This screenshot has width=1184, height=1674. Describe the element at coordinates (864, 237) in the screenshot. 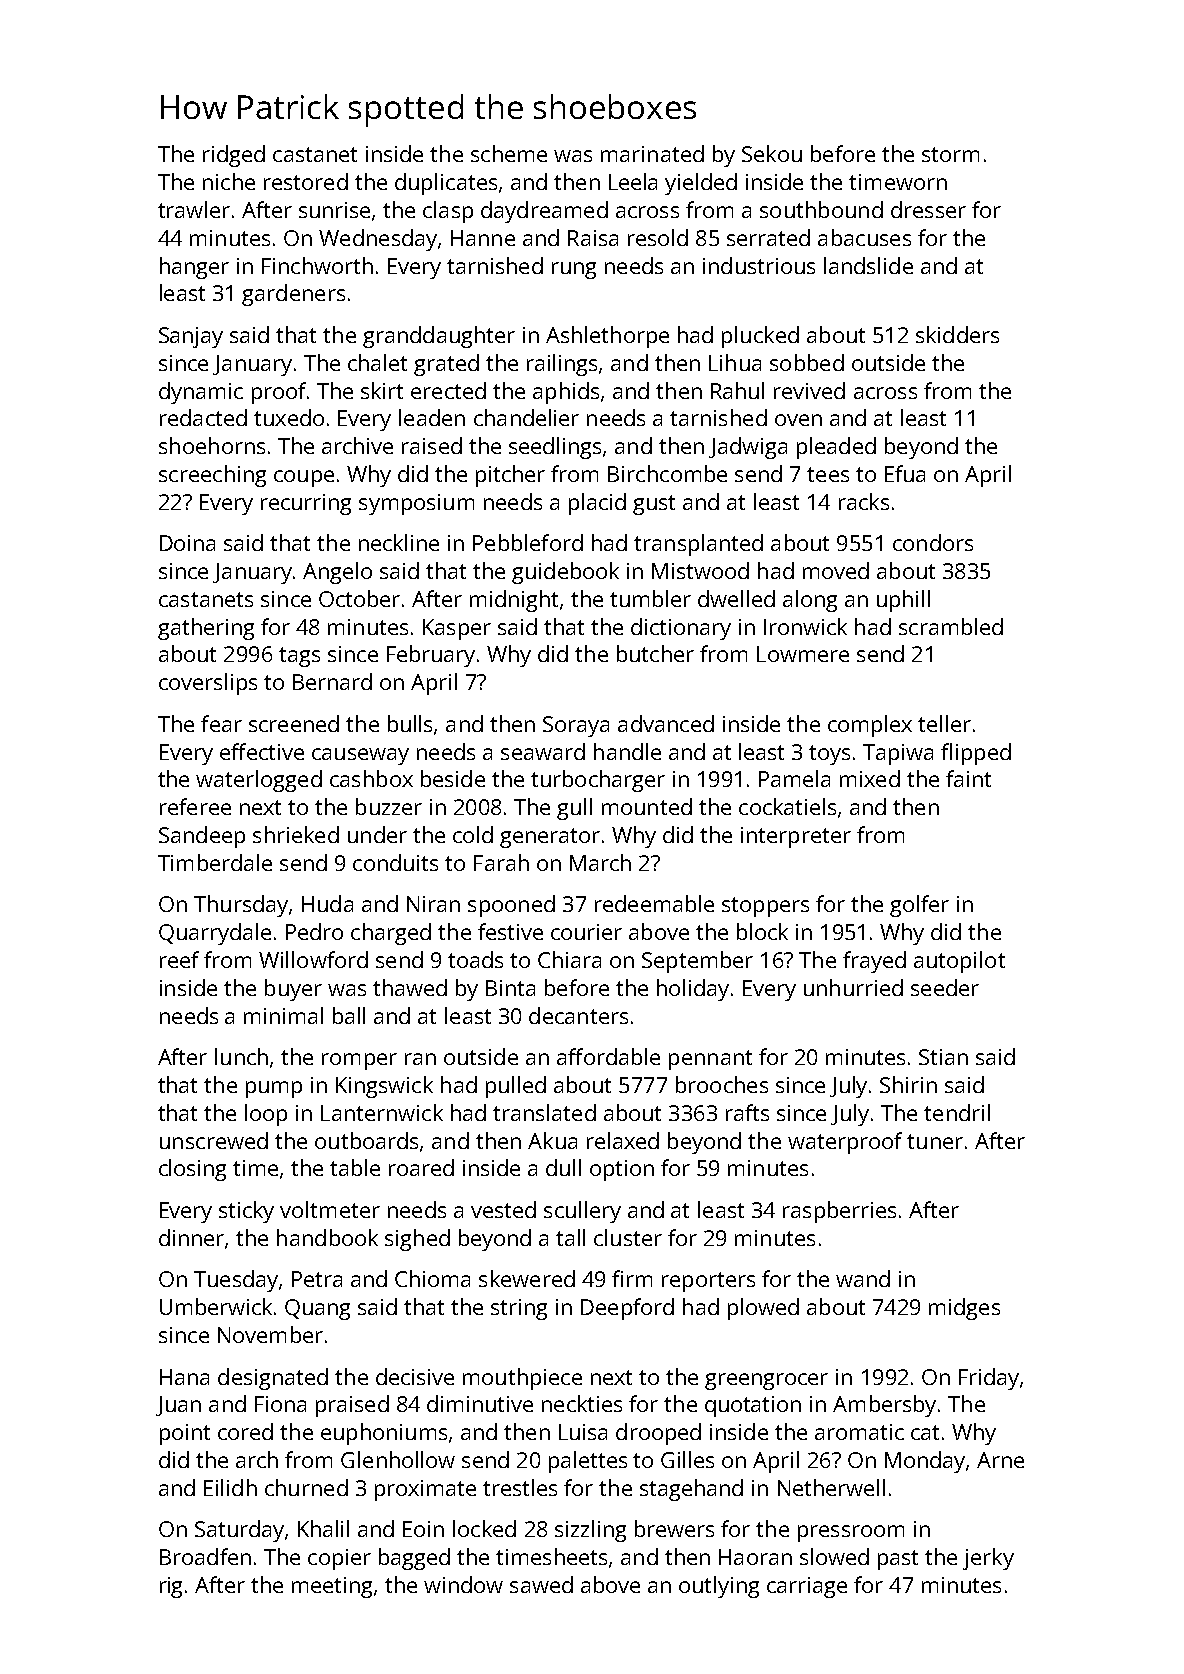

I see `abacuses` at that location.
